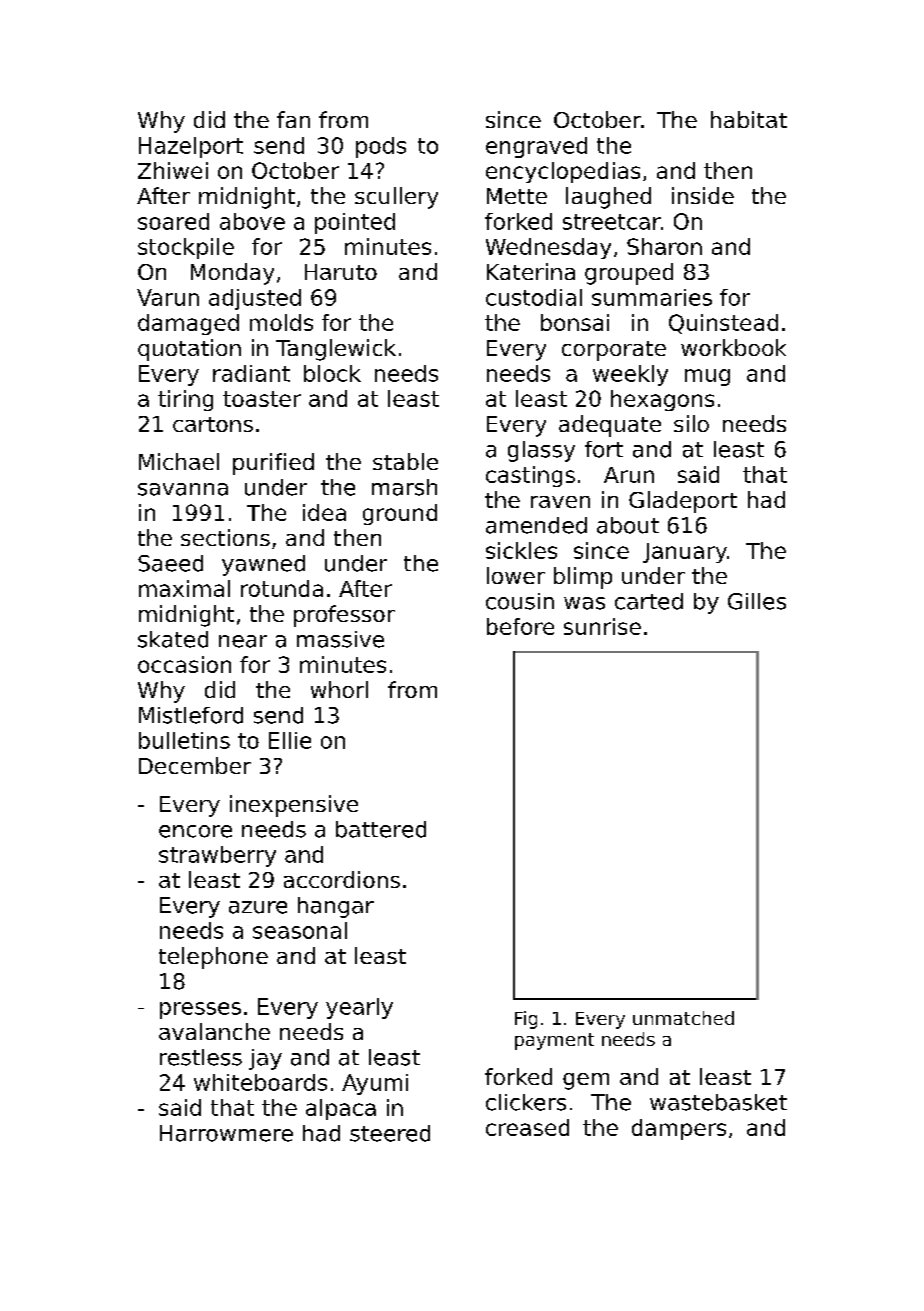  I want to click on dampers, so click(679, 1129).
